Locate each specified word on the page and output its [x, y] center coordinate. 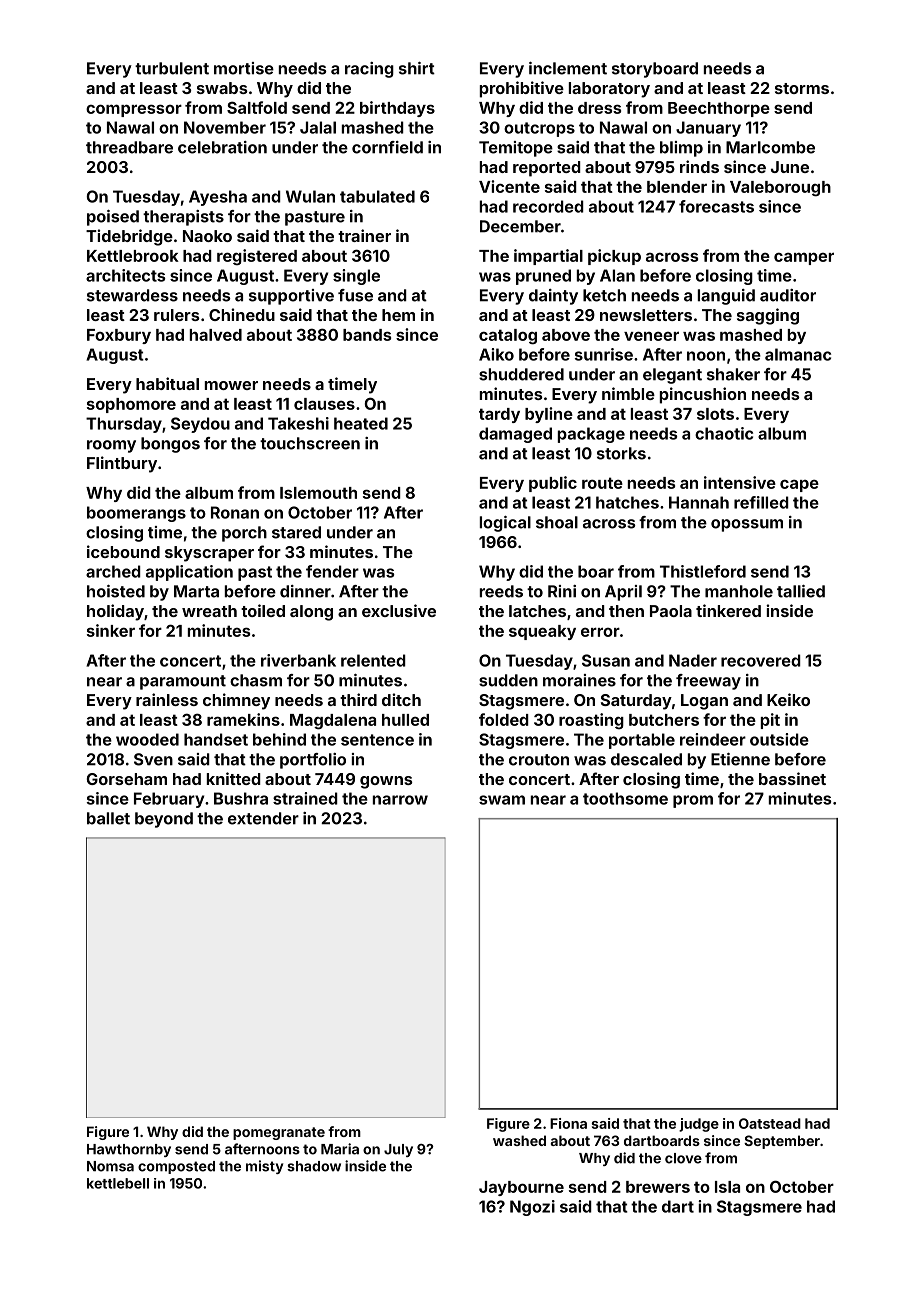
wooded [147, 739]
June [790, 167]
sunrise [604, 354]
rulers [176, 315]
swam [502, 800]
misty [264, 1167]
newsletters [646, 315]
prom [693, 801]
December [520, 226]
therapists [183, 218]
